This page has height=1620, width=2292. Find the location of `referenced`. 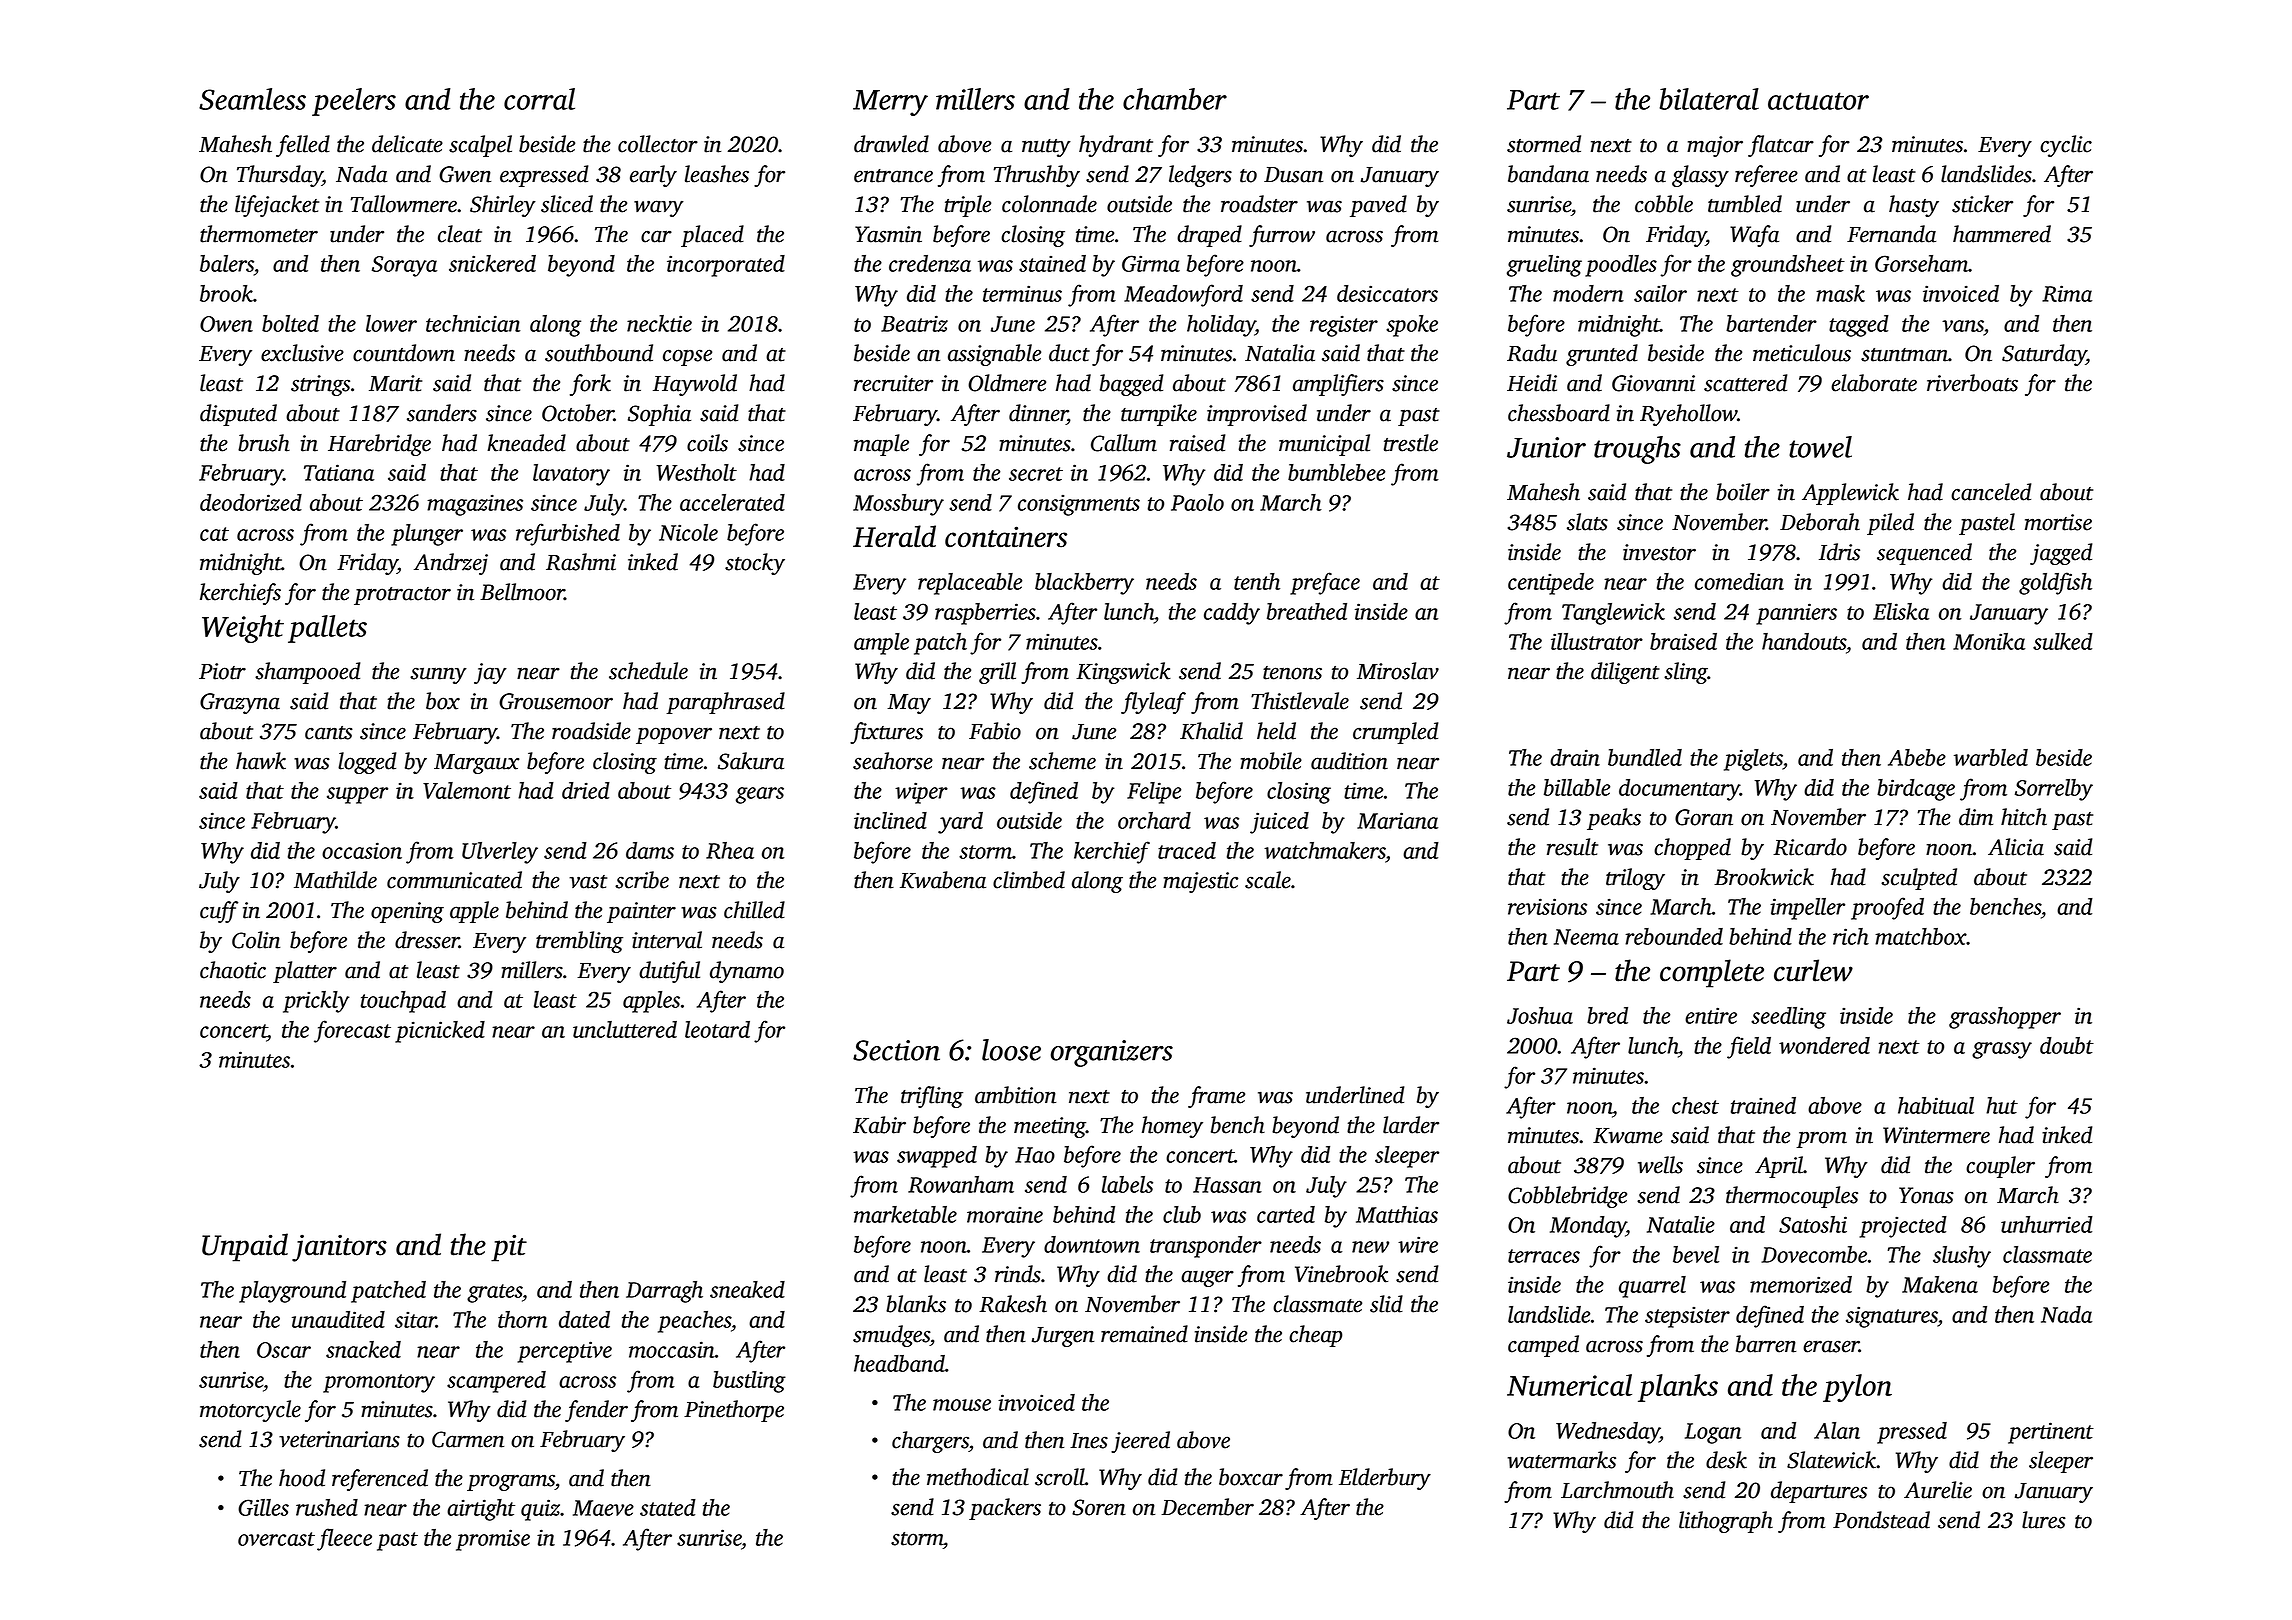

referenced is located at coordinates (380, 1480).
